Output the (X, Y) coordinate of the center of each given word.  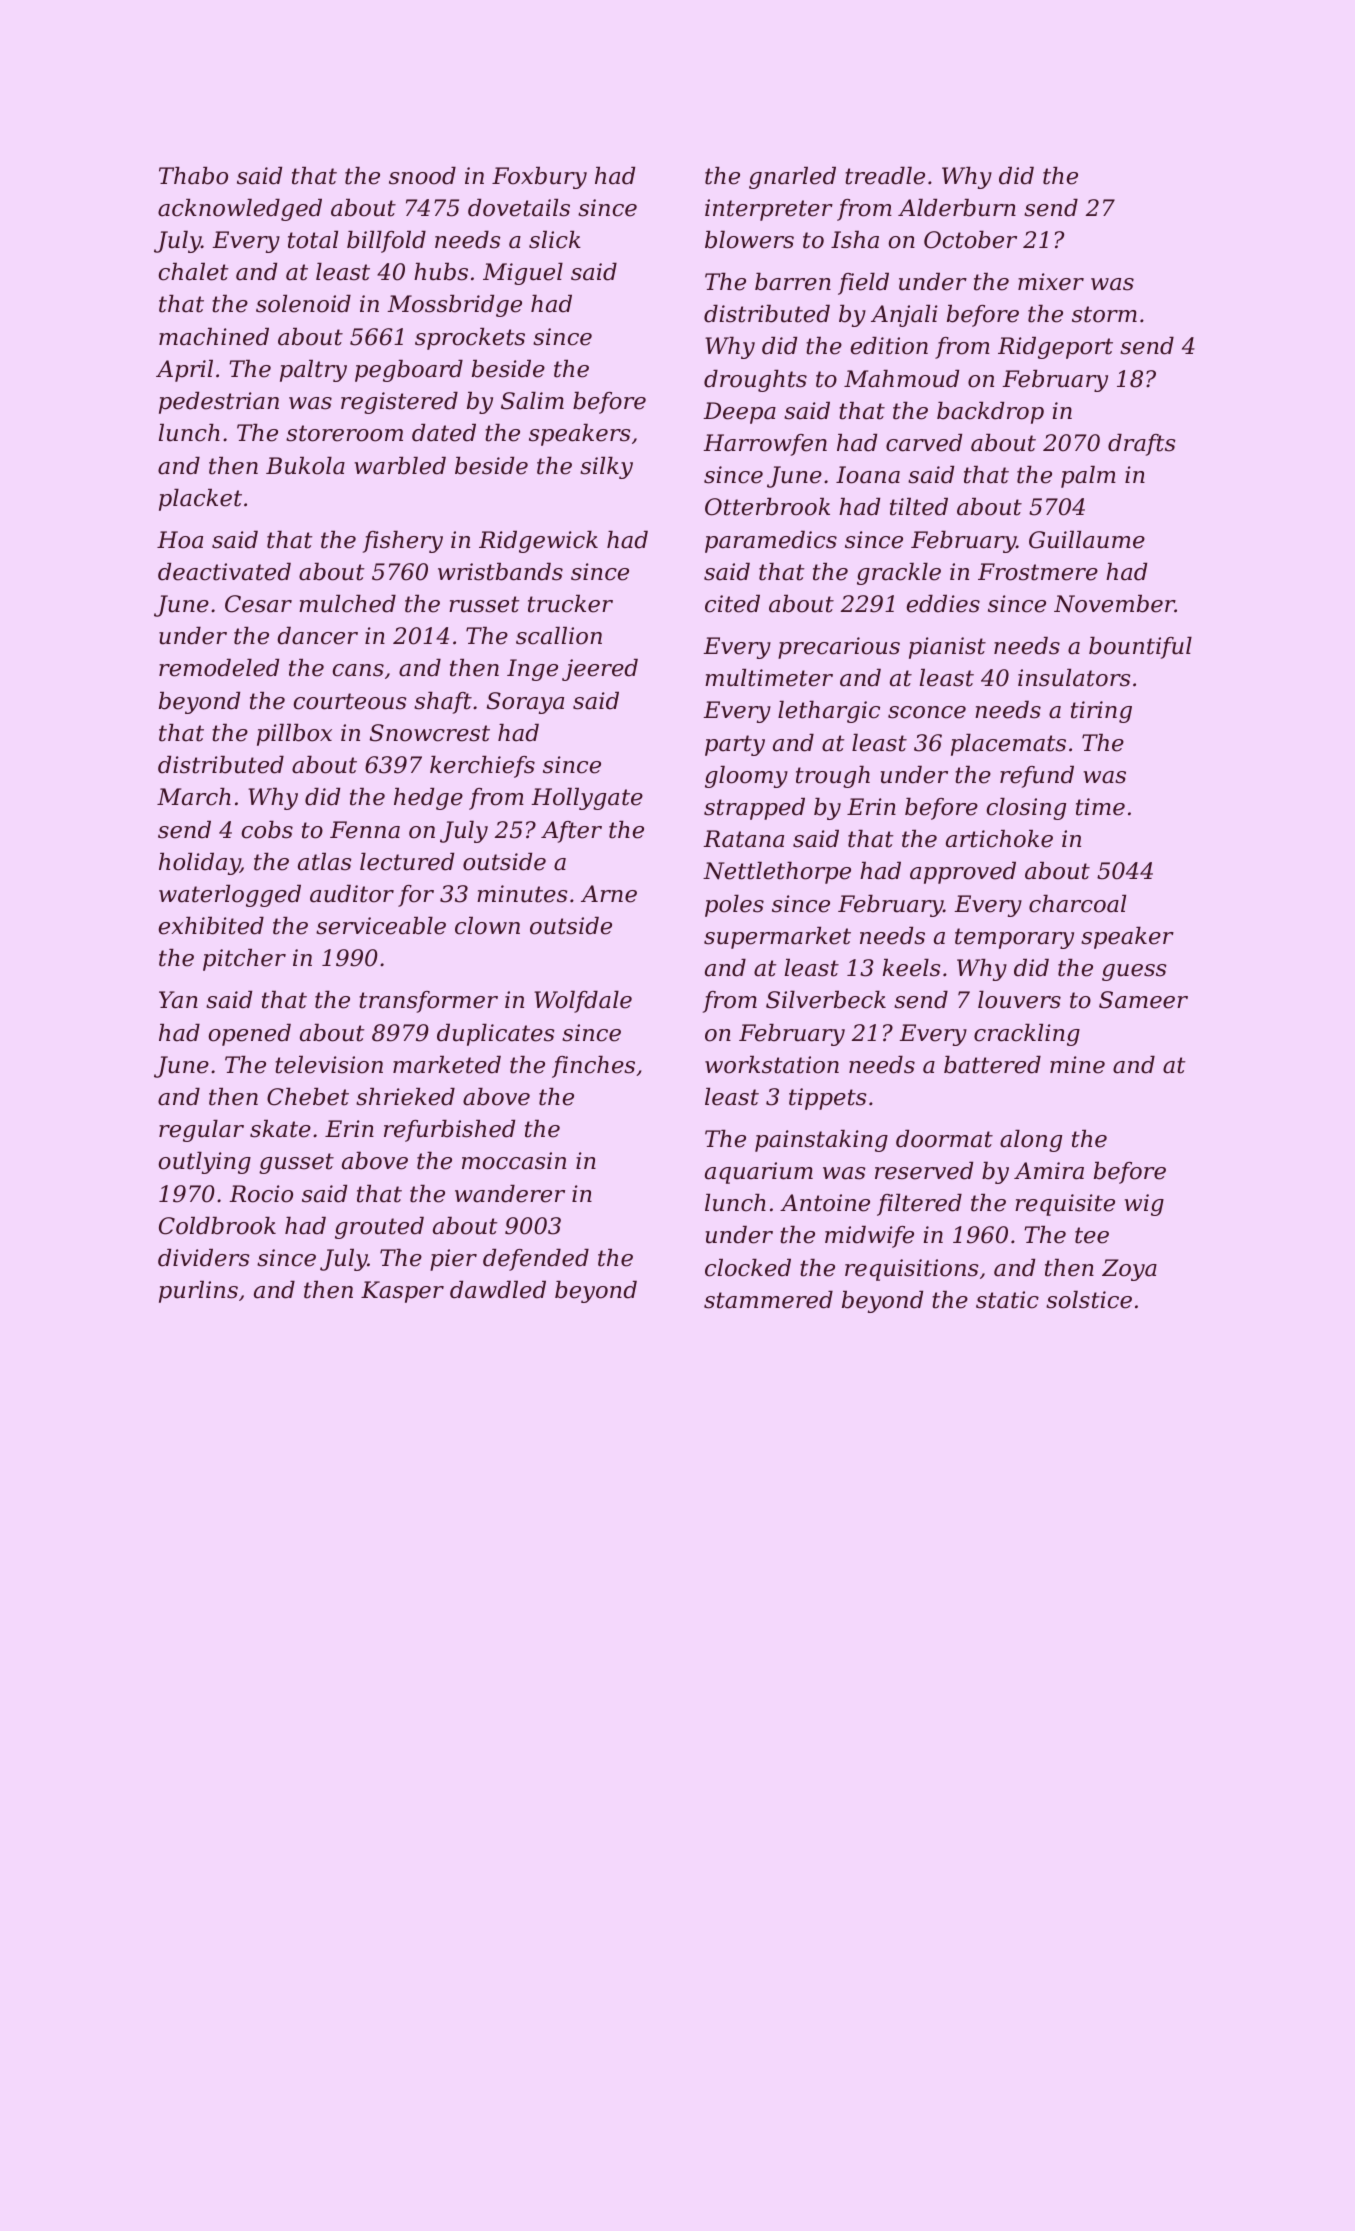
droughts (755, 381)
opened (249, 1035)
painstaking (821, 1141)
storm (1104, 314)
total (313, 240)
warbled (400, 466)
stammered (768, 1300)
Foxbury (539, 178)
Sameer (1143, 1000)
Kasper (402, 1292)
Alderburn (957, 208)
